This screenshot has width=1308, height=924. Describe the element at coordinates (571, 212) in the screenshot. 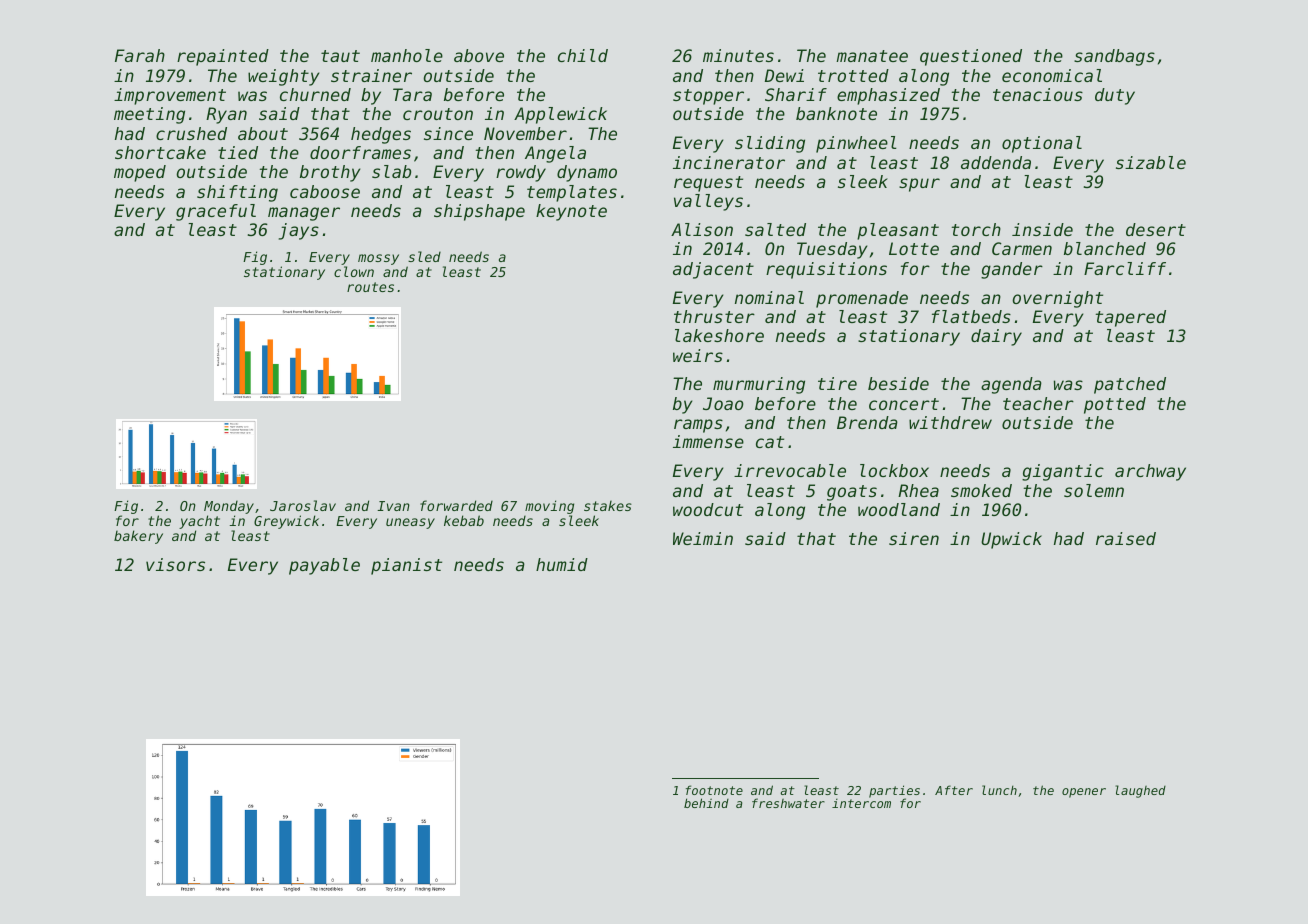

I see `keynote` at that location.
